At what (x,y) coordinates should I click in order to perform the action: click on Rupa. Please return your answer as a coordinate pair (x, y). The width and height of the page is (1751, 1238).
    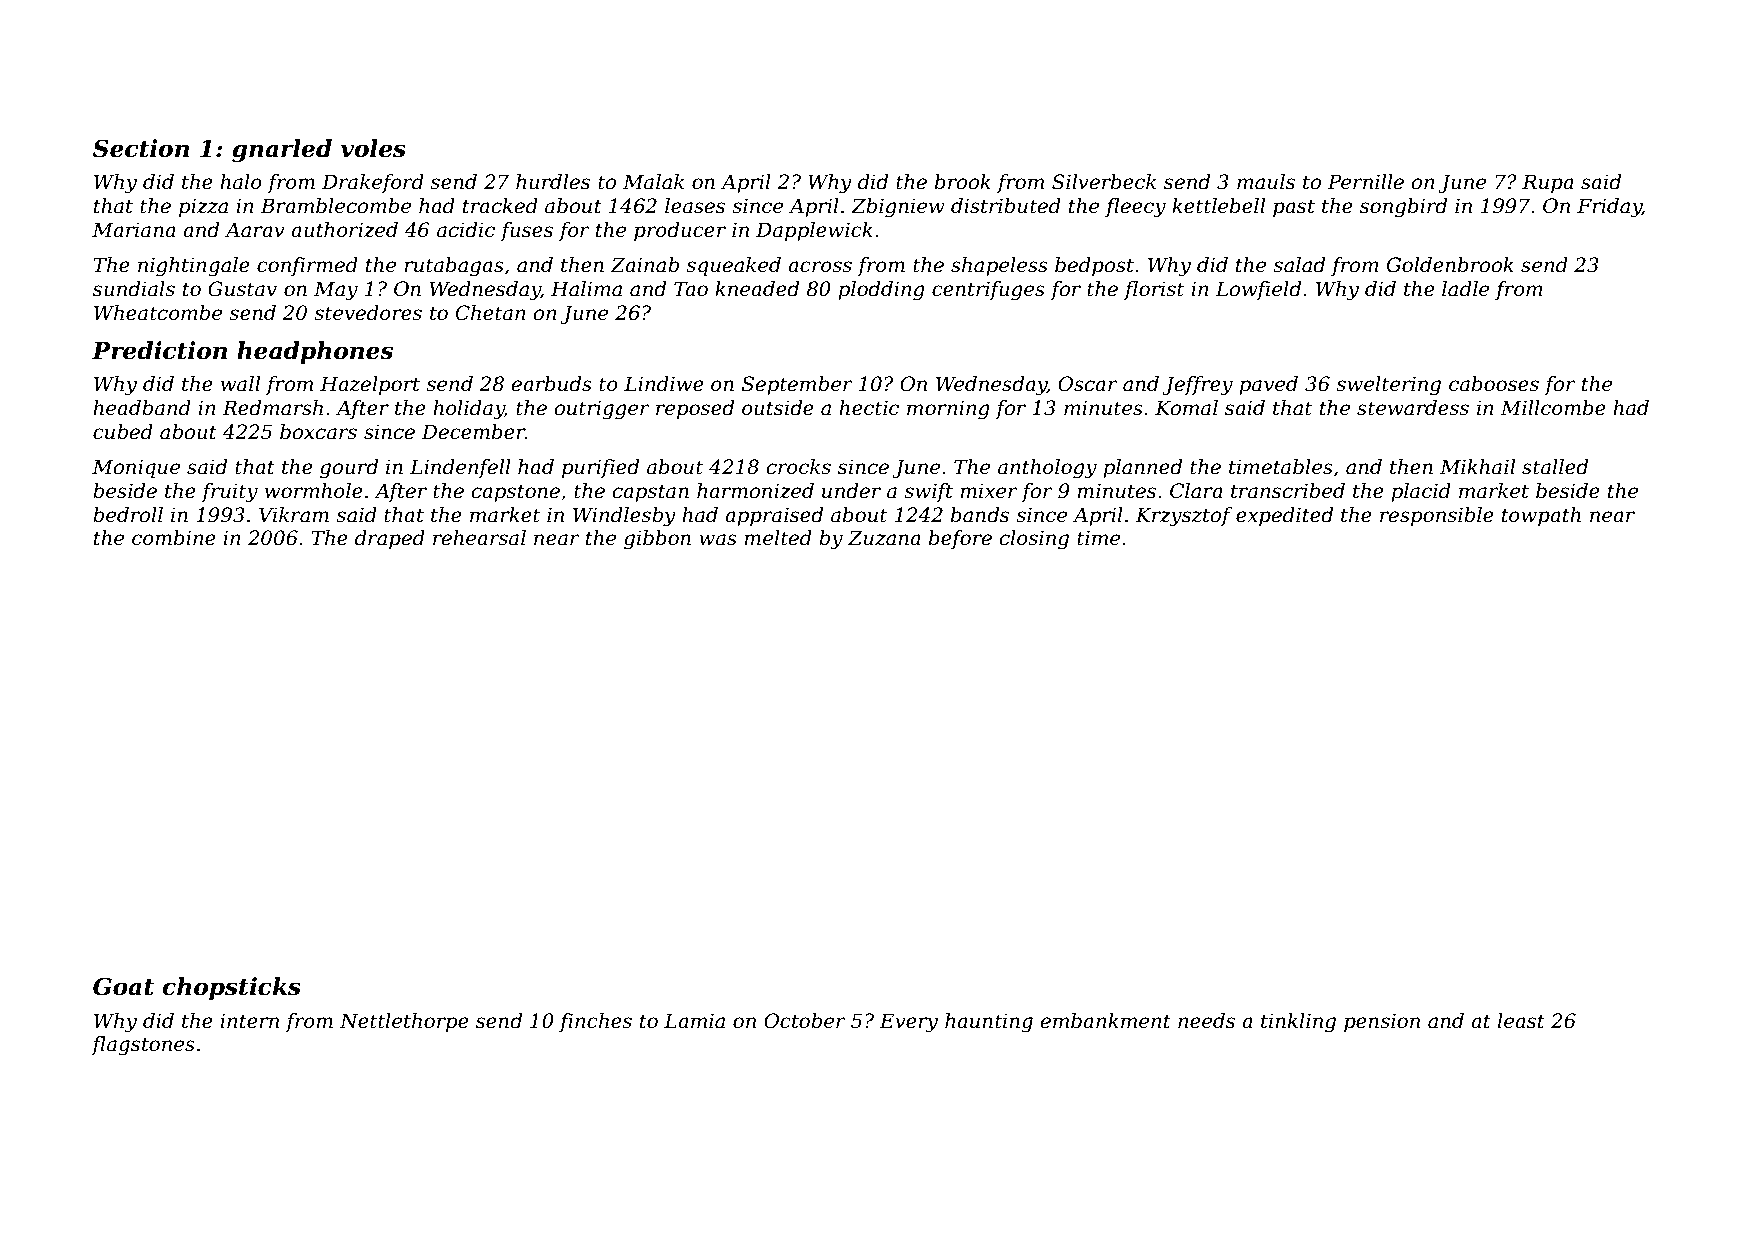
    Looking at the image, I should click on (1548, 183).
